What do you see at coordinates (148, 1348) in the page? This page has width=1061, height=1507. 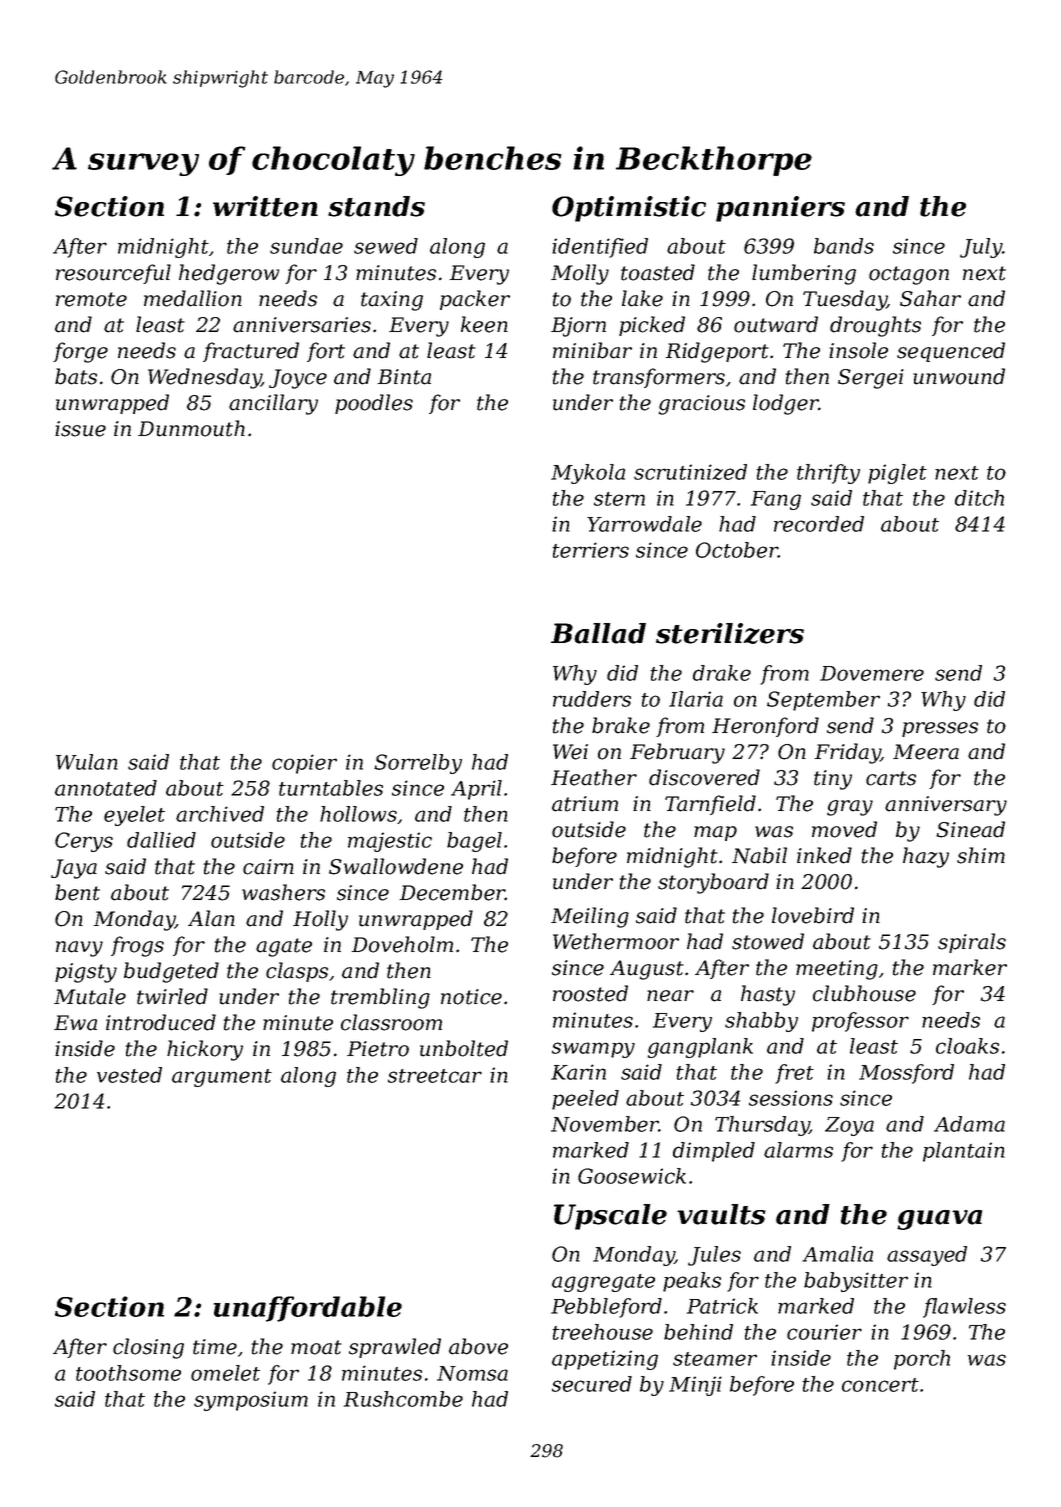 I see `closing` at bounding box center [148, 1348].
